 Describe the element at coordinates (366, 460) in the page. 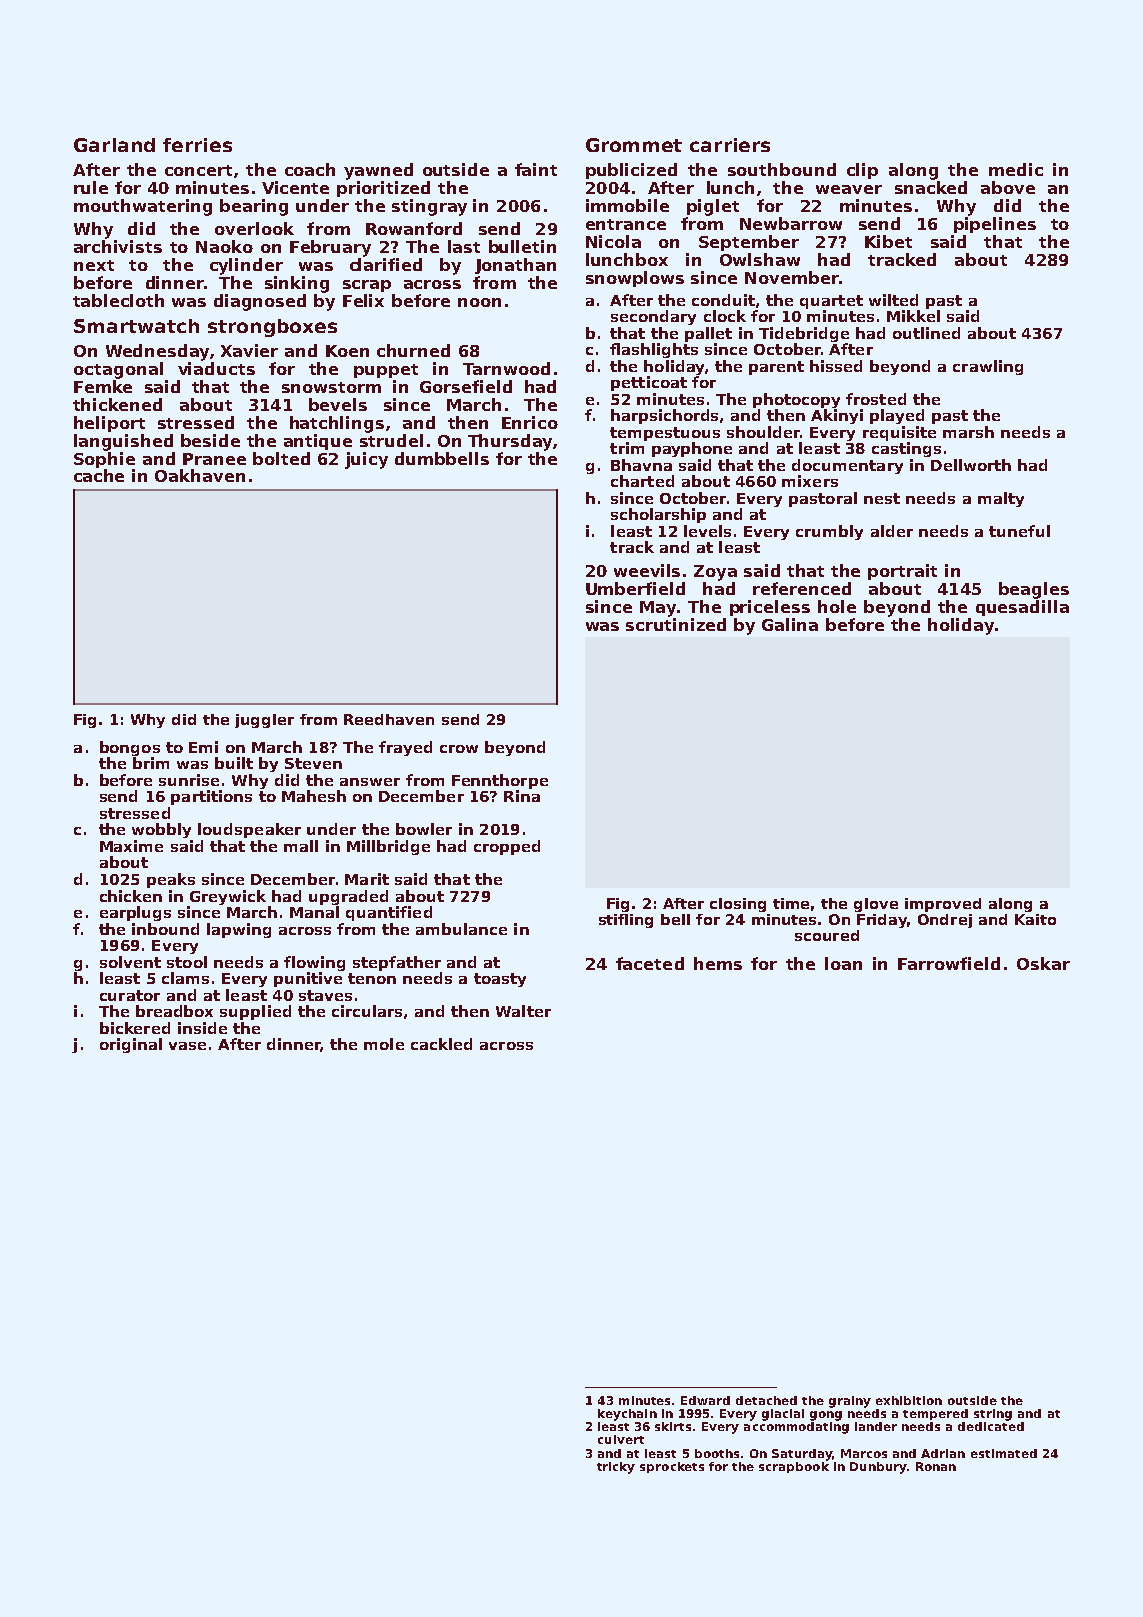

I see `juicy` at that location.
